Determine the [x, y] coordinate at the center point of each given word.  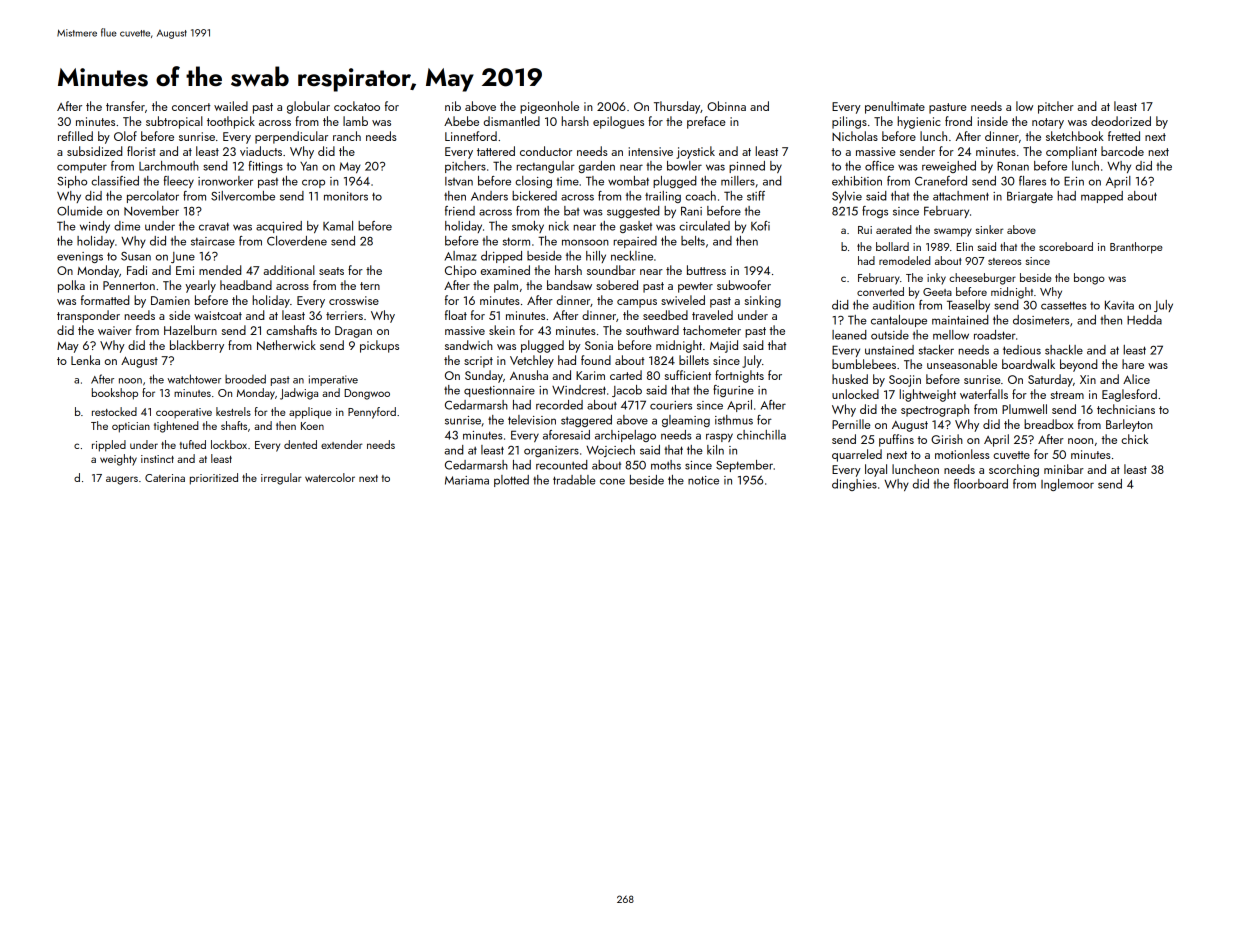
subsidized [94, 151]
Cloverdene [297, 241]
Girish [947, 439]
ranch [347, 136]
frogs [875, 212]
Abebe [461, 121]
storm [516, 241]
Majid [724, 346]
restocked [114, 411]
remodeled [904, 260]
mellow [951, 335]
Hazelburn [190, 330]
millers [738, 181]
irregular [281, 479]
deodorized [1121, 121]
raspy [719, 437]
